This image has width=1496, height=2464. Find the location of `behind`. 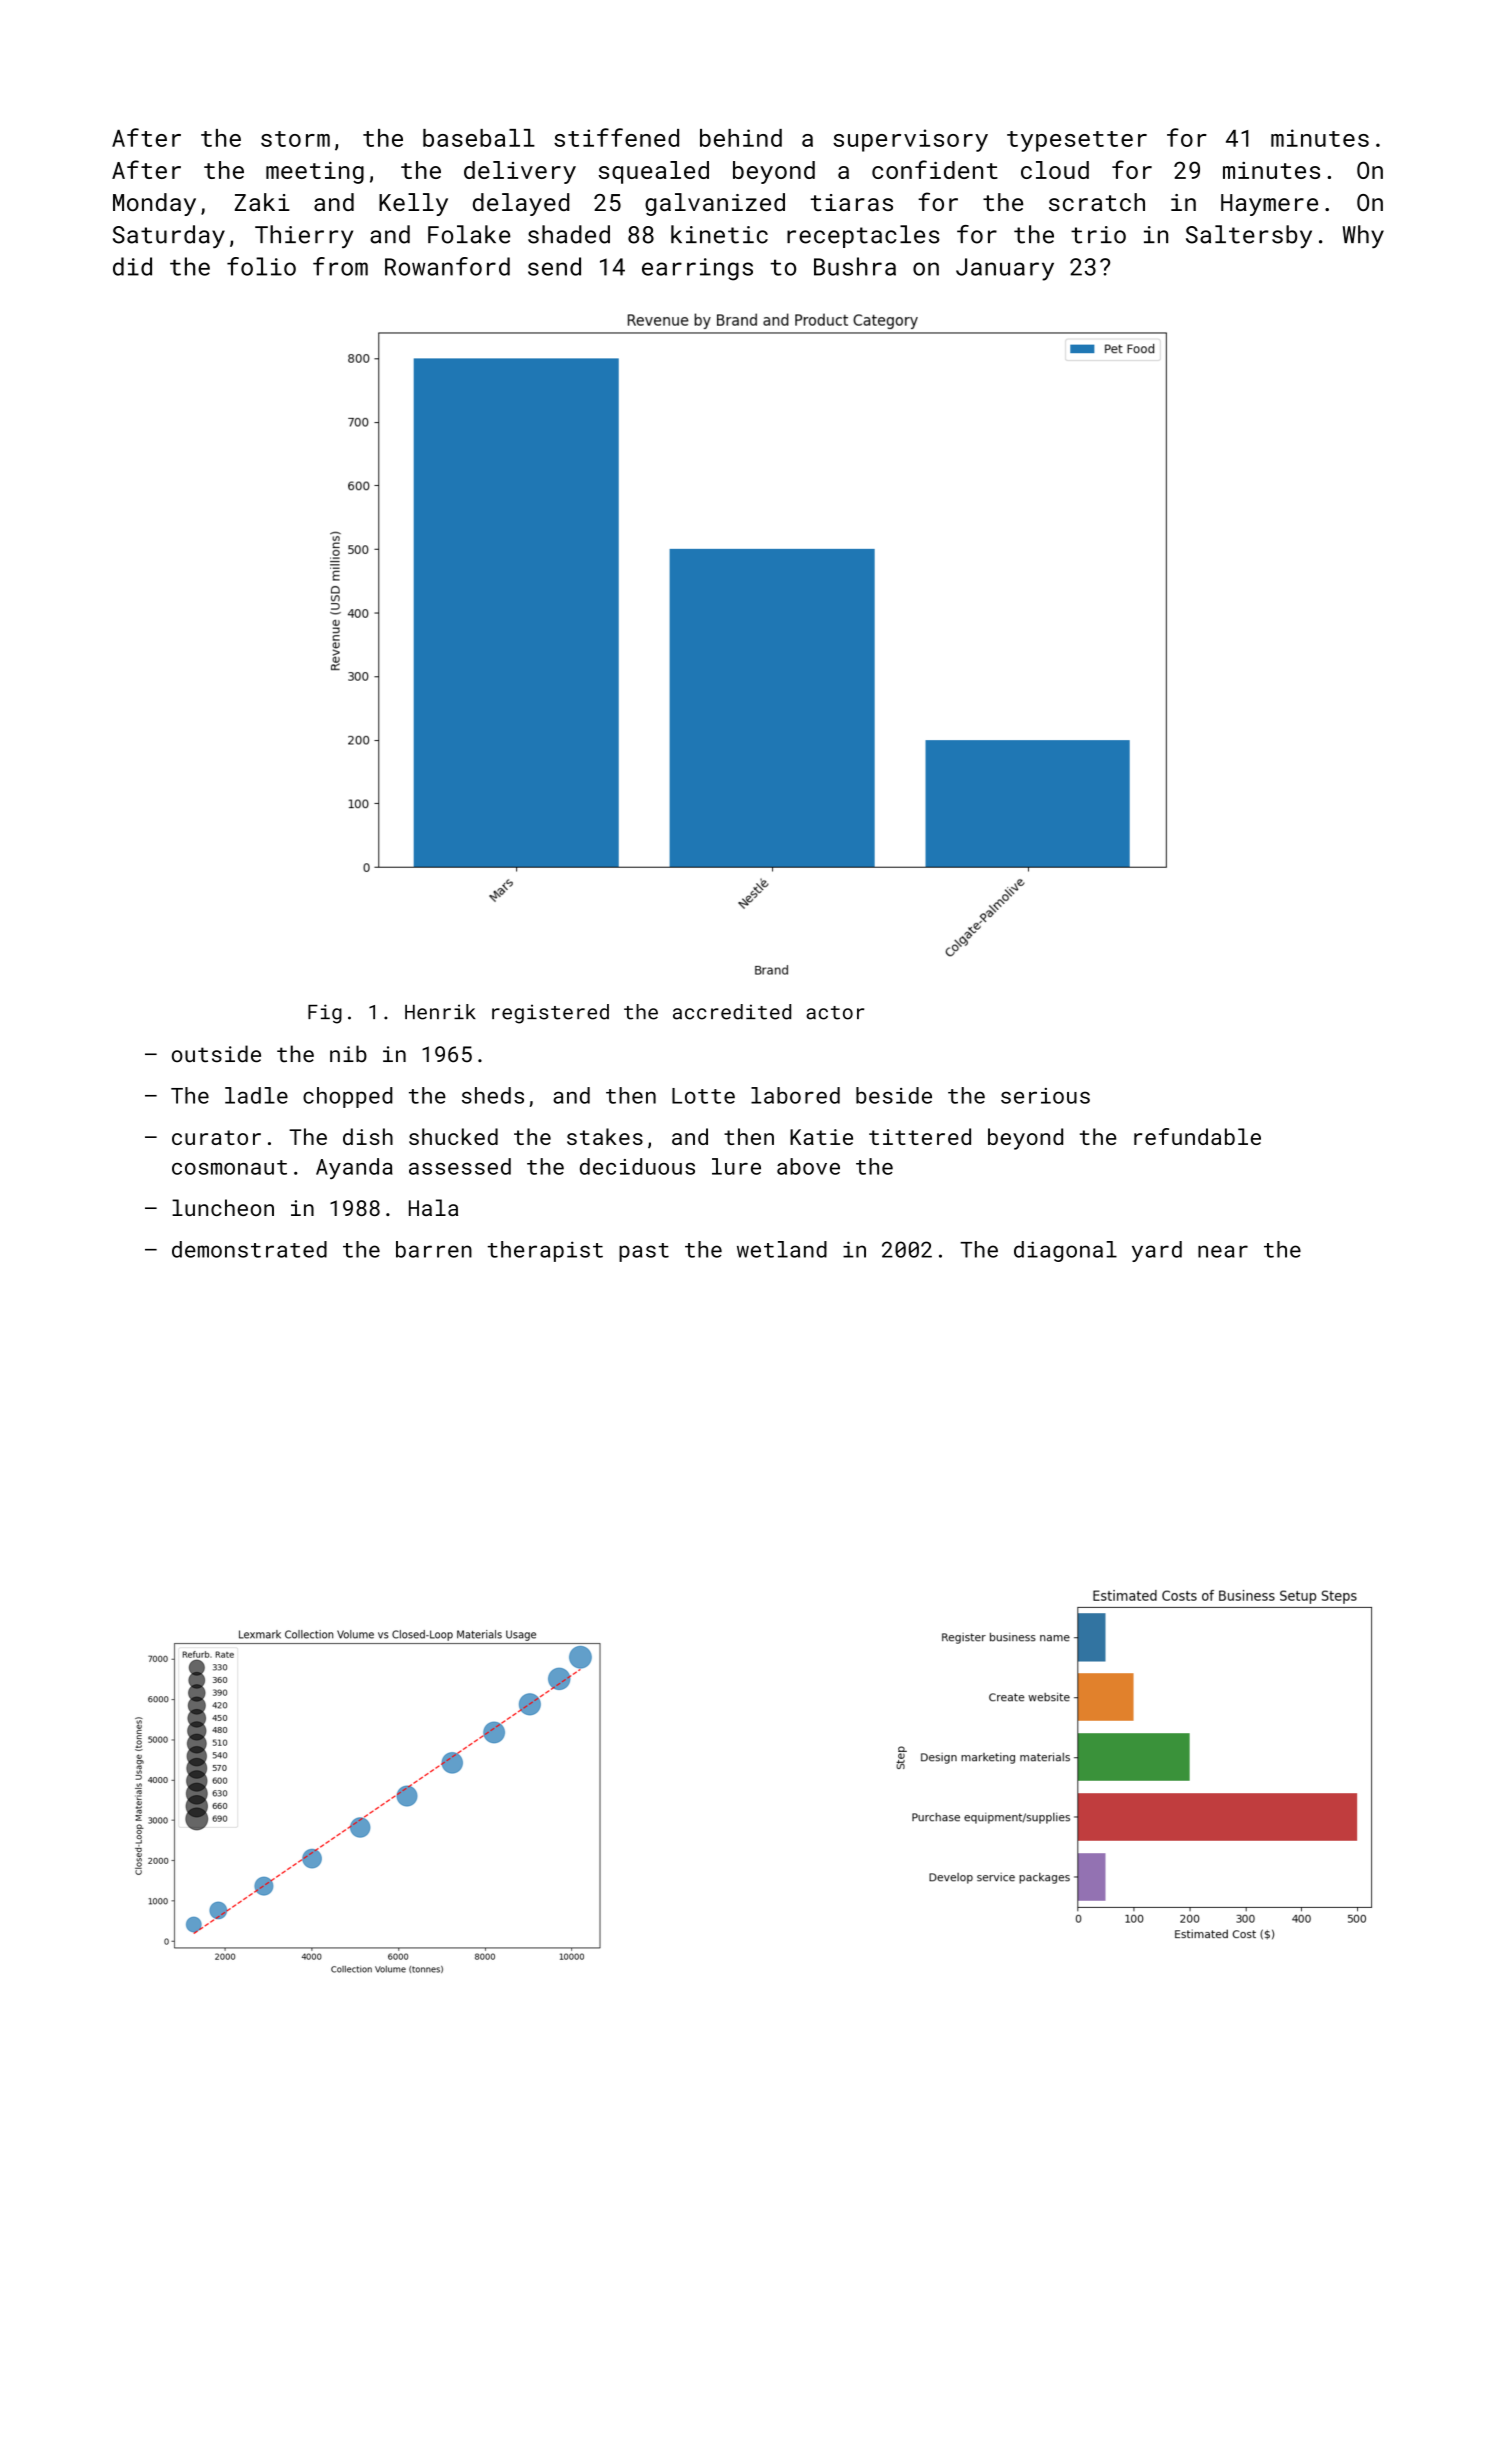

behind is located at coordinates (741, 138).
